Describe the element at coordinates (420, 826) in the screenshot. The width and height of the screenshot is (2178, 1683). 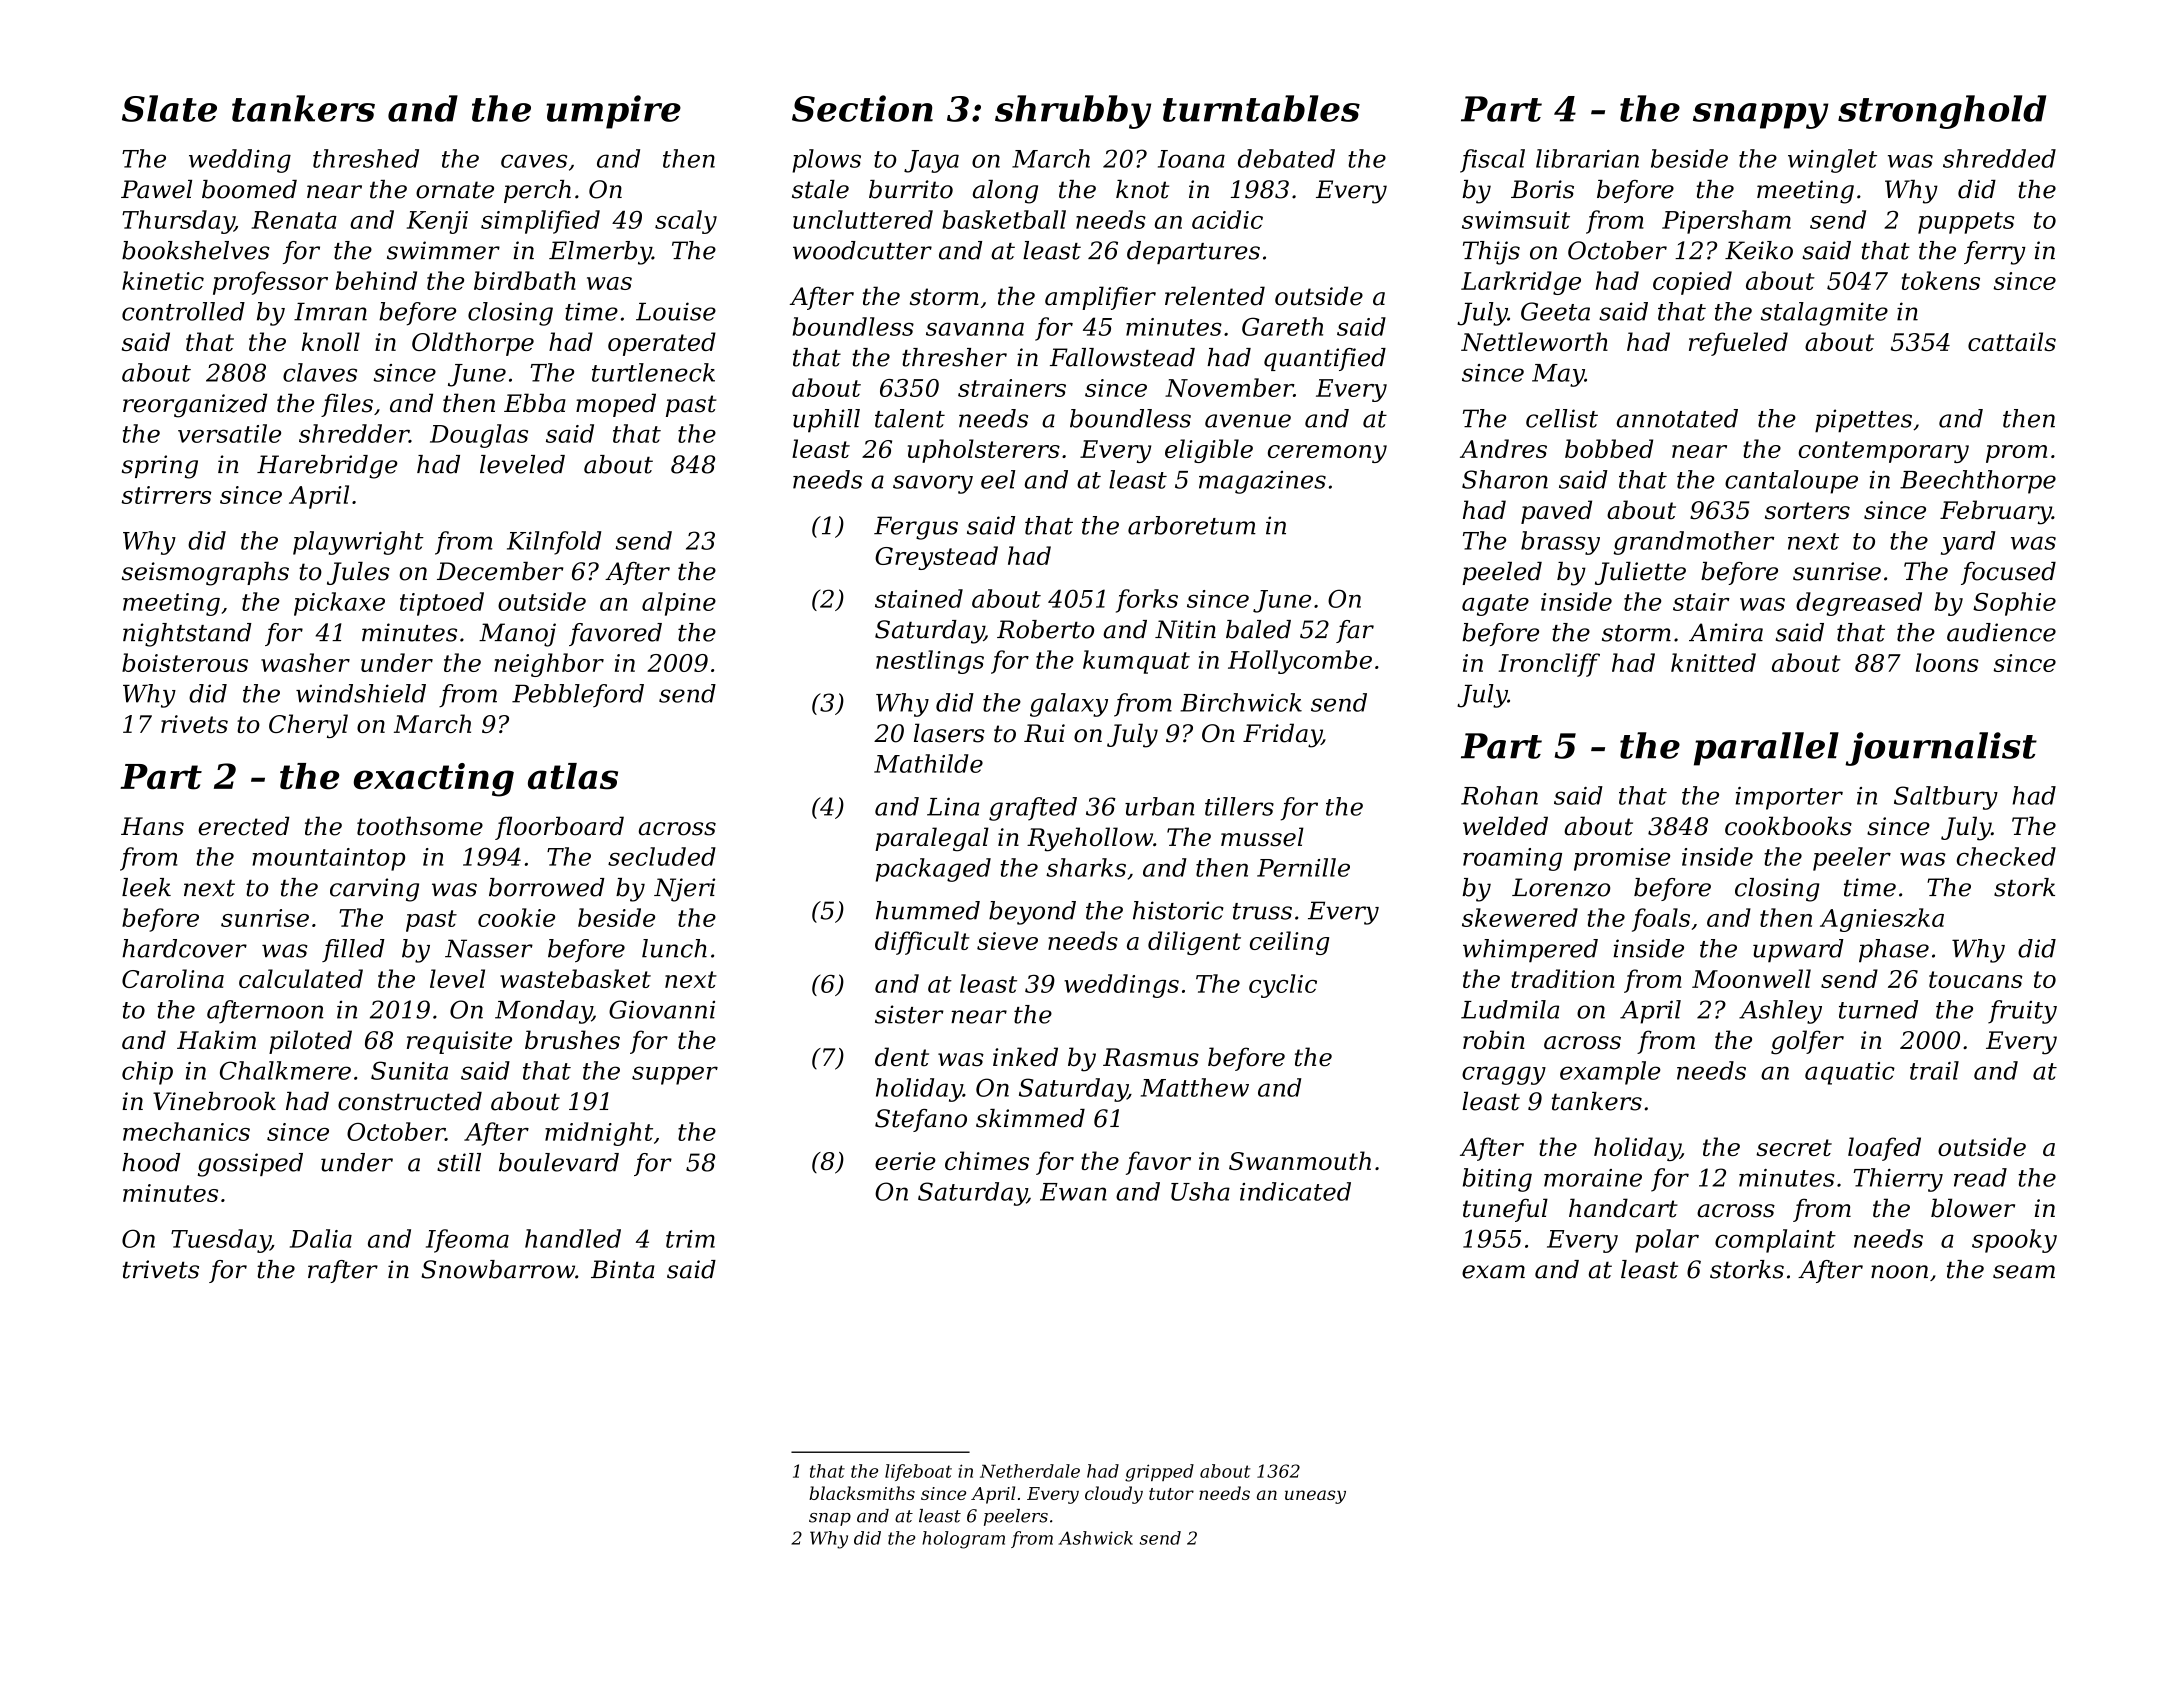
I see `toothsome` at that location.
